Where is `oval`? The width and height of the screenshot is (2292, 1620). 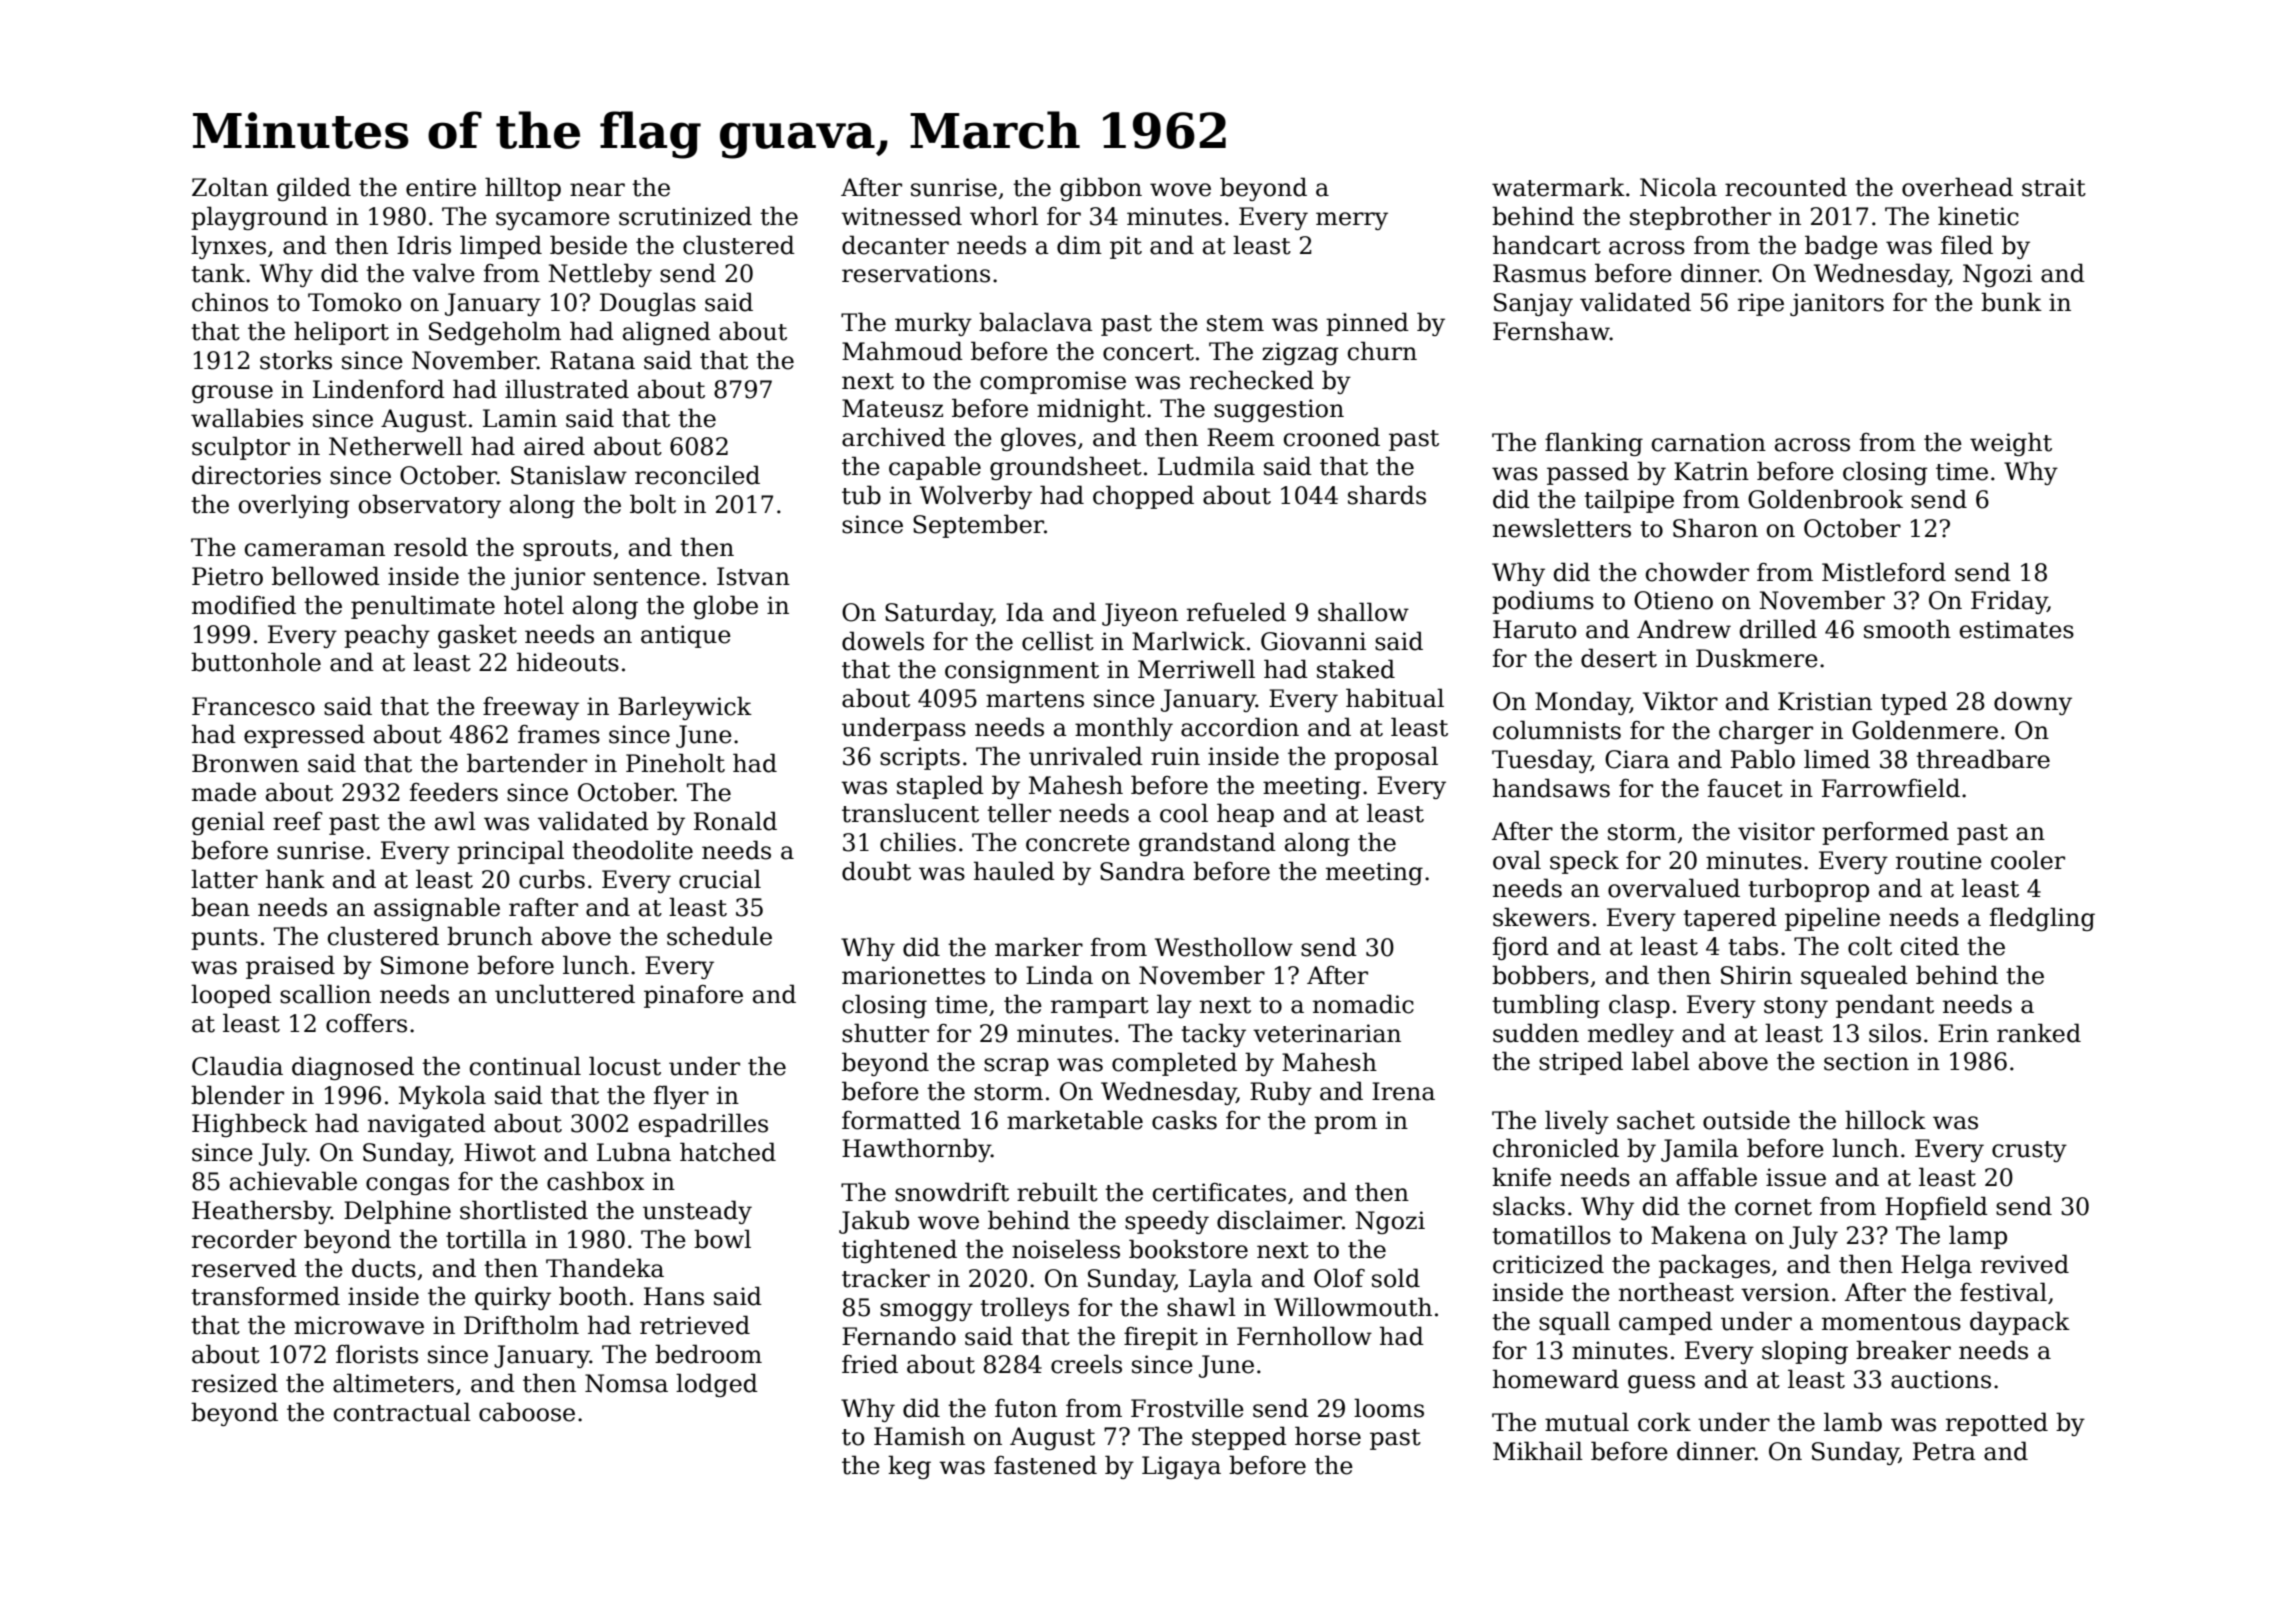
oval is located at coordinates (1517, 860).
